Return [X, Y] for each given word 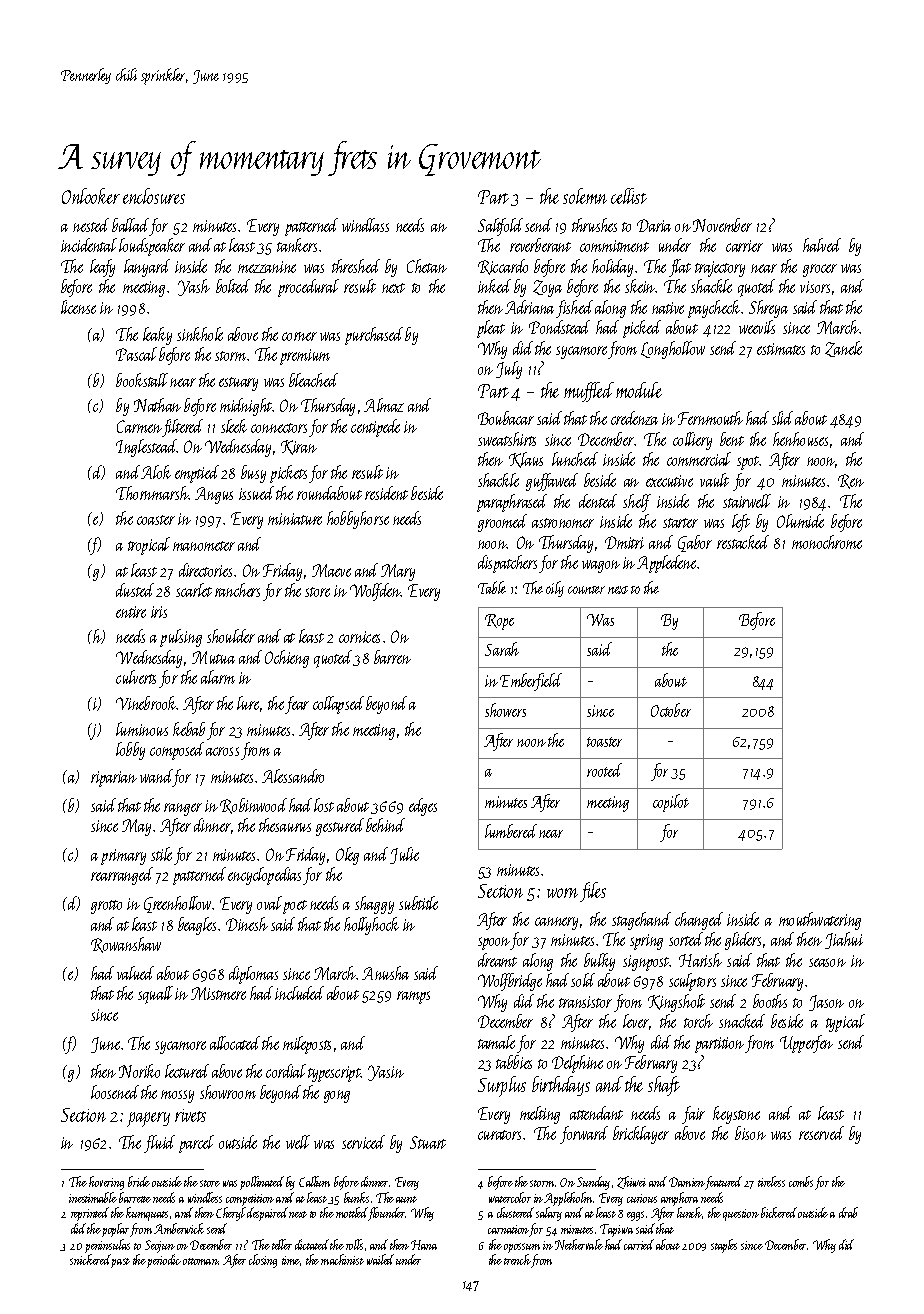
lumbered [511, 831]
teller [282, 1244]
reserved [821, 1133]
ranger [183, 809]
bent [732, 439]
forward [584, 1135]
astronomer [563, 523]
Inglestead [146, 448]
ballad [130, 225]
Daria [654, 225]
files [593, 892]
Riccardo [503, 267]
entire [131, 612]
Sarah [502, 649]
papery [148, 1119]
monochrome [827, 542]
